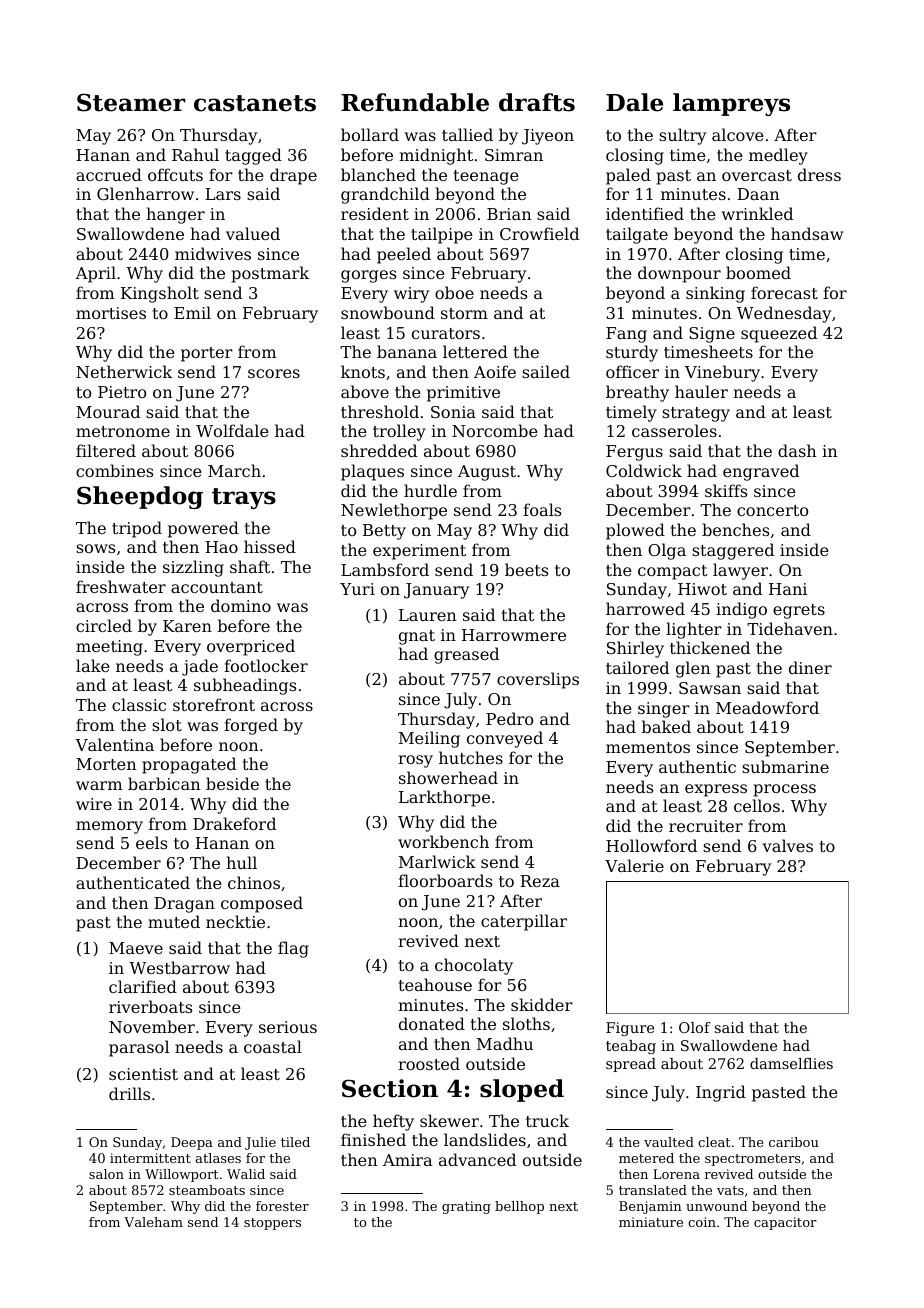 The height and width of the page is (1308, 924). I want to click on subheadings, so click(245, 686).
